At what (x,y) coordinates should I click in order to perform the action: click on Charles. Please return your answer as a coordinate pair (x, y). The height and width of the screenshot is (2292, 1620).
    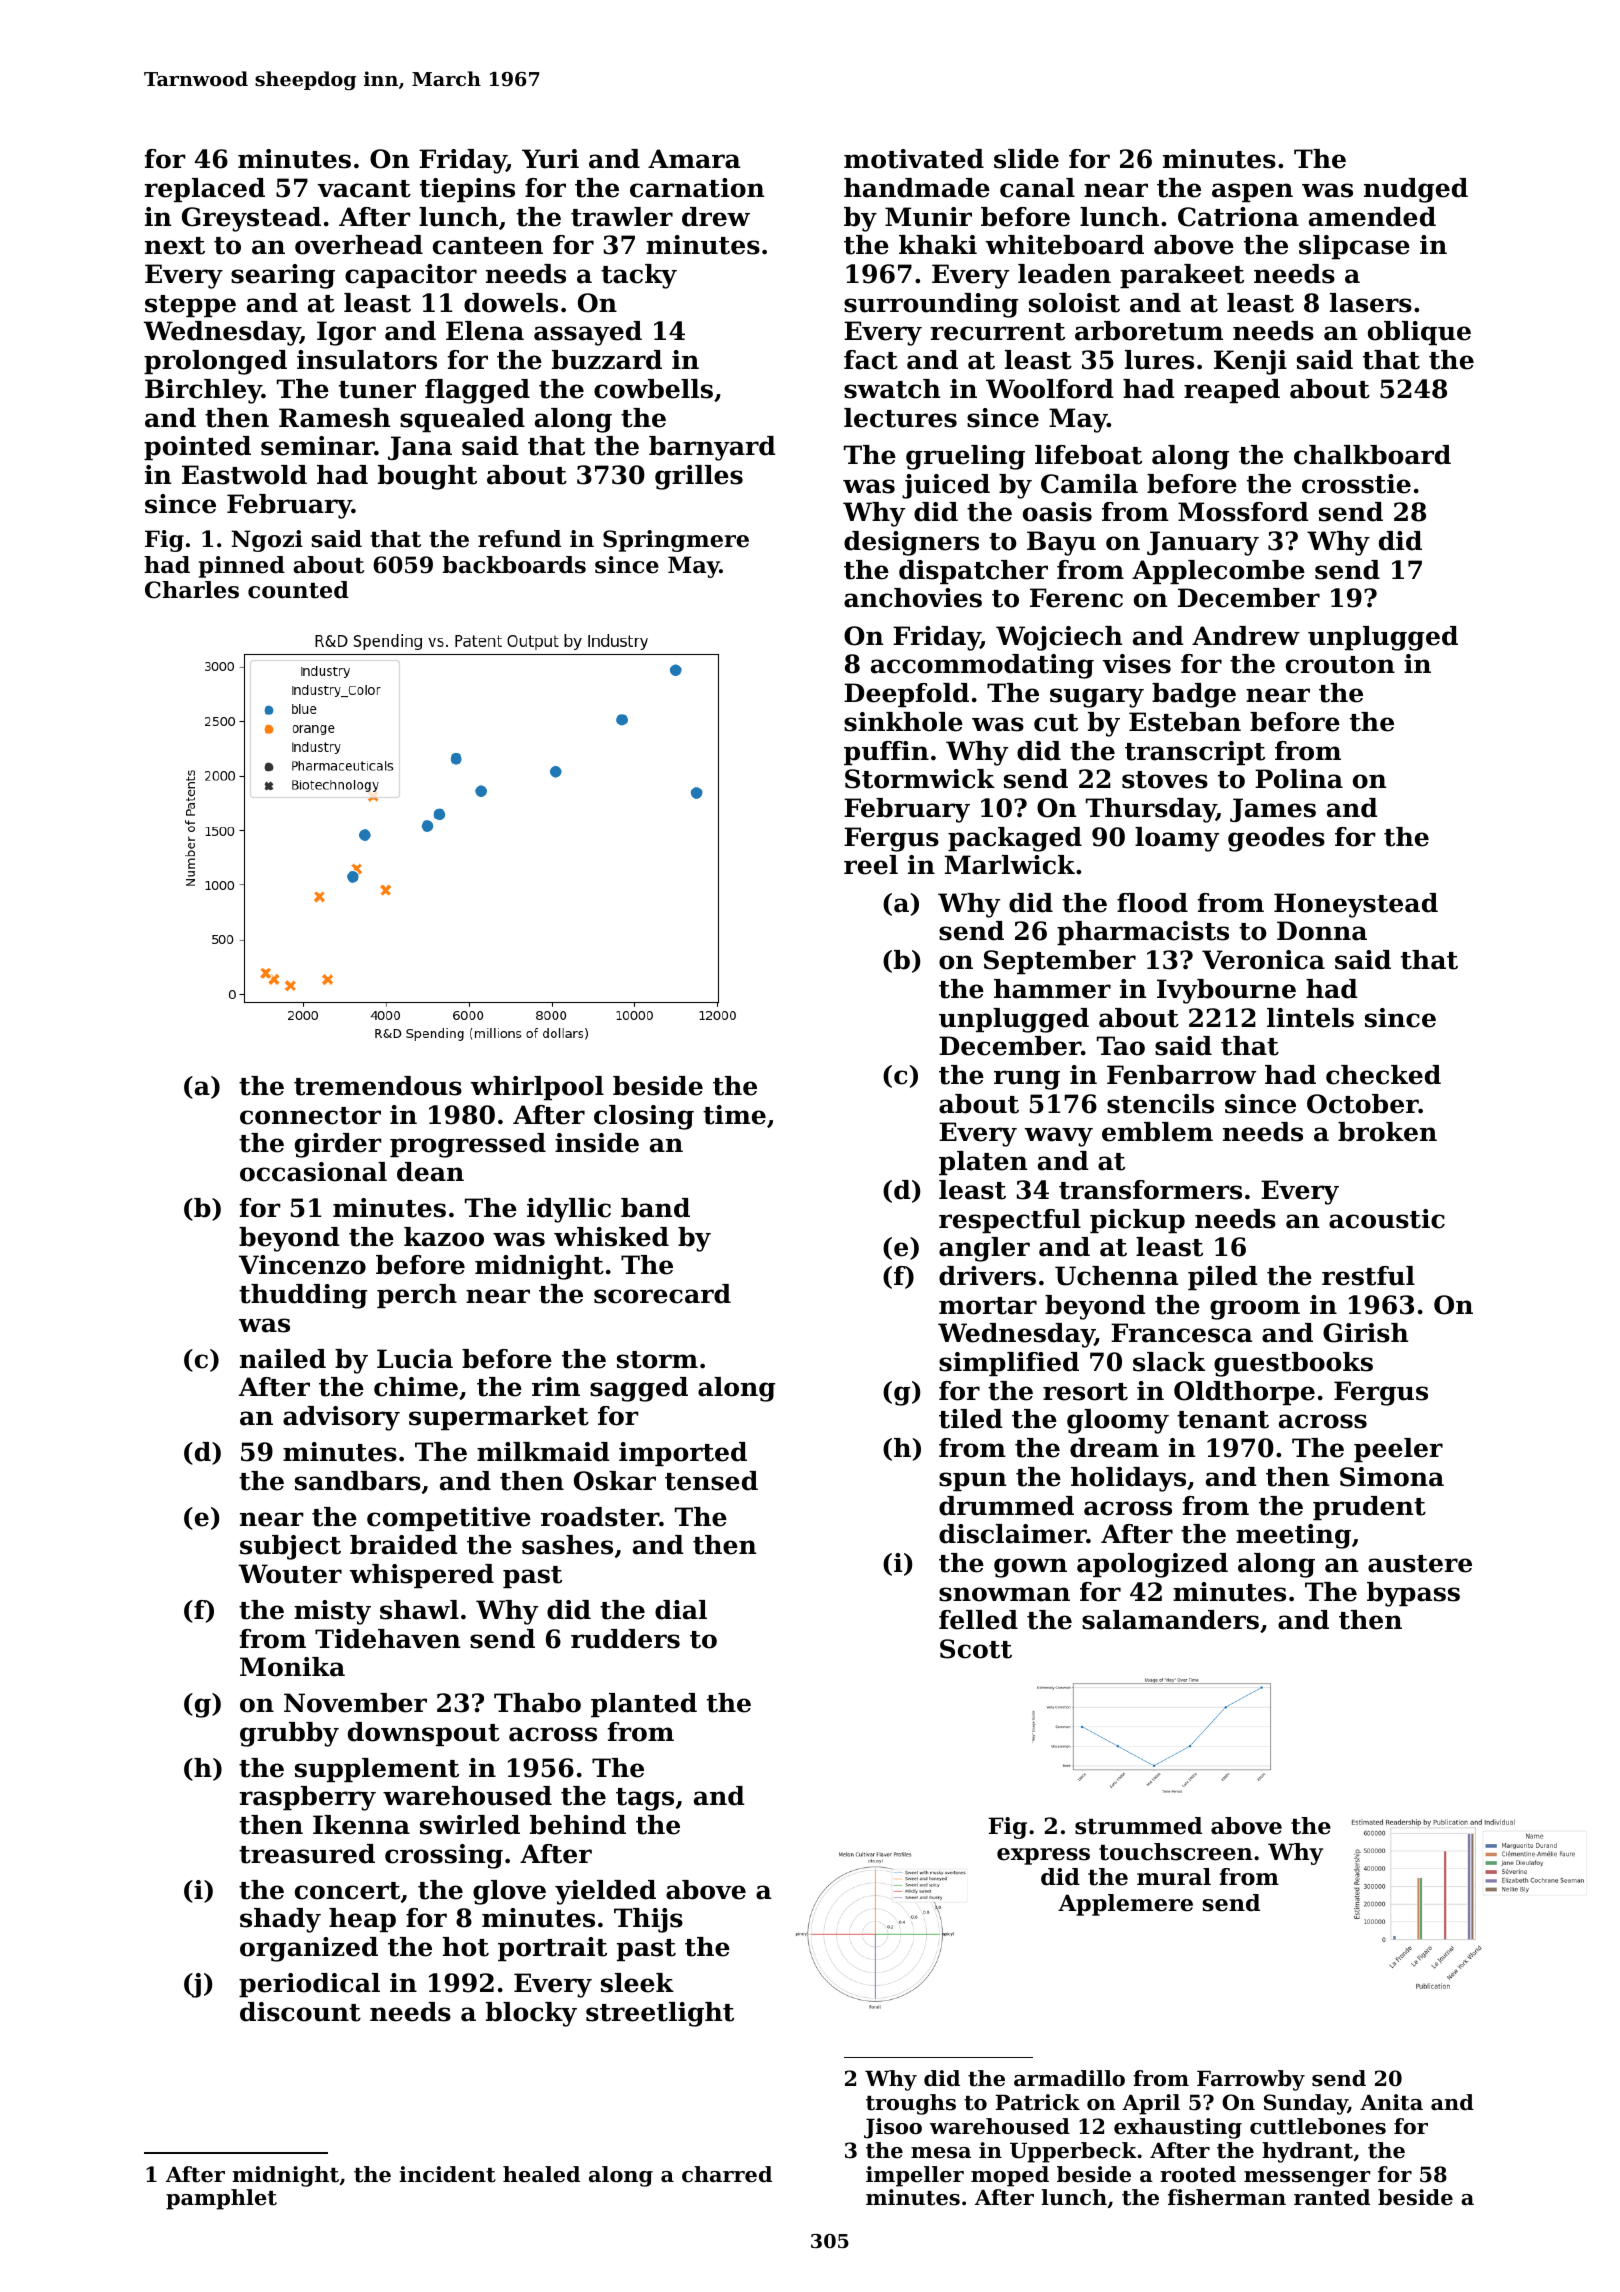
    Looking at the image, I should click on (192, 590).
